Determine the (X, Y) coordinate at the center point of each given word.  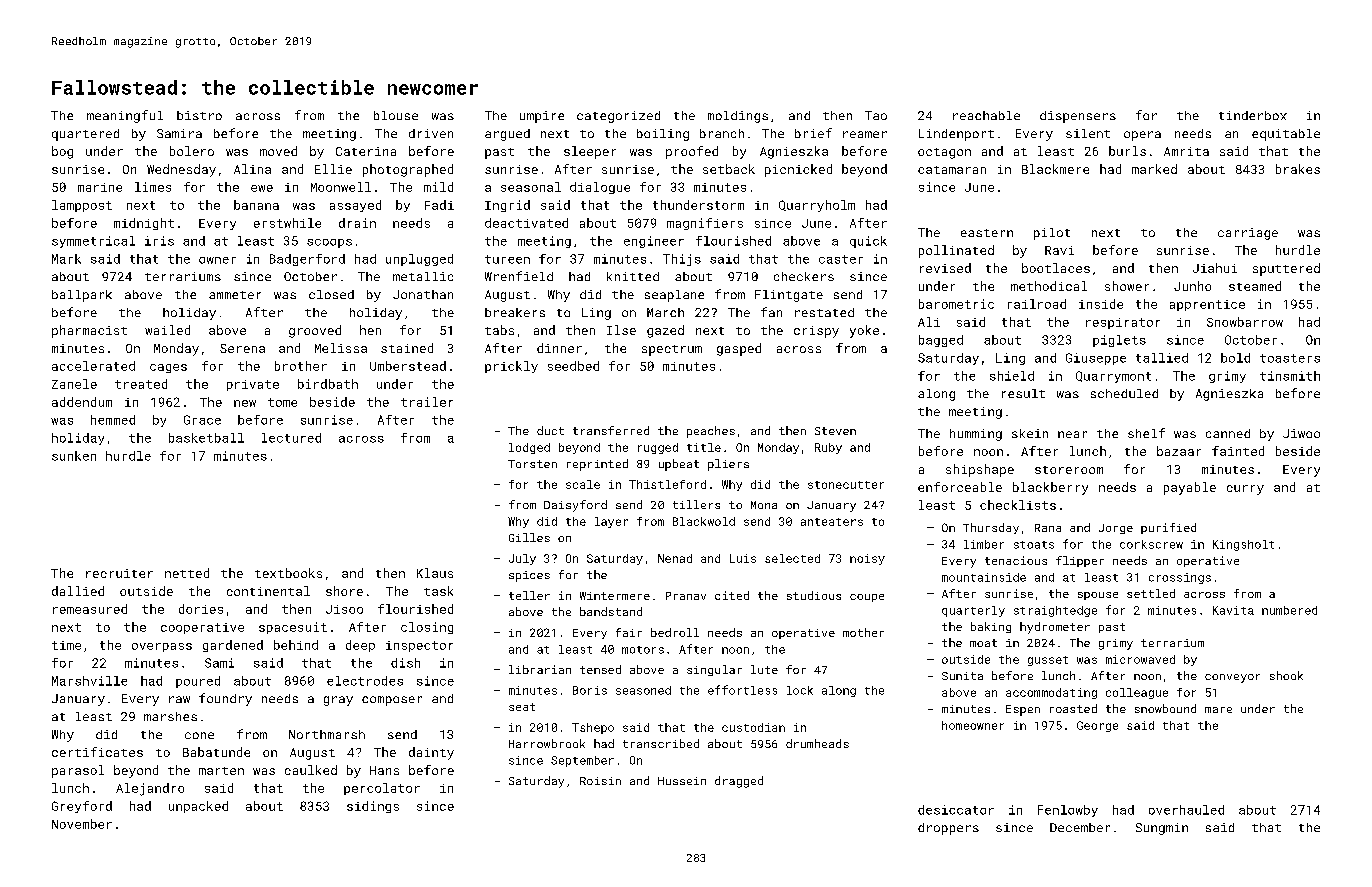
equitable (1286, 135)
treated (141, 384)
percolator (382, 789)
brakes (1298, 169)
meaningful (125, 116)
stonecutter (846, 485)
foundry (225, 699)
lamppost (82, 206)
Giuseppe (1096, 359)
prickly (511, 367)
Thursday (991, 528)
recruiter (119, 573)
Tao (876, 115)
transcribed (661, 743)
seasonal (531, 187)
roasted (1073, 708)
